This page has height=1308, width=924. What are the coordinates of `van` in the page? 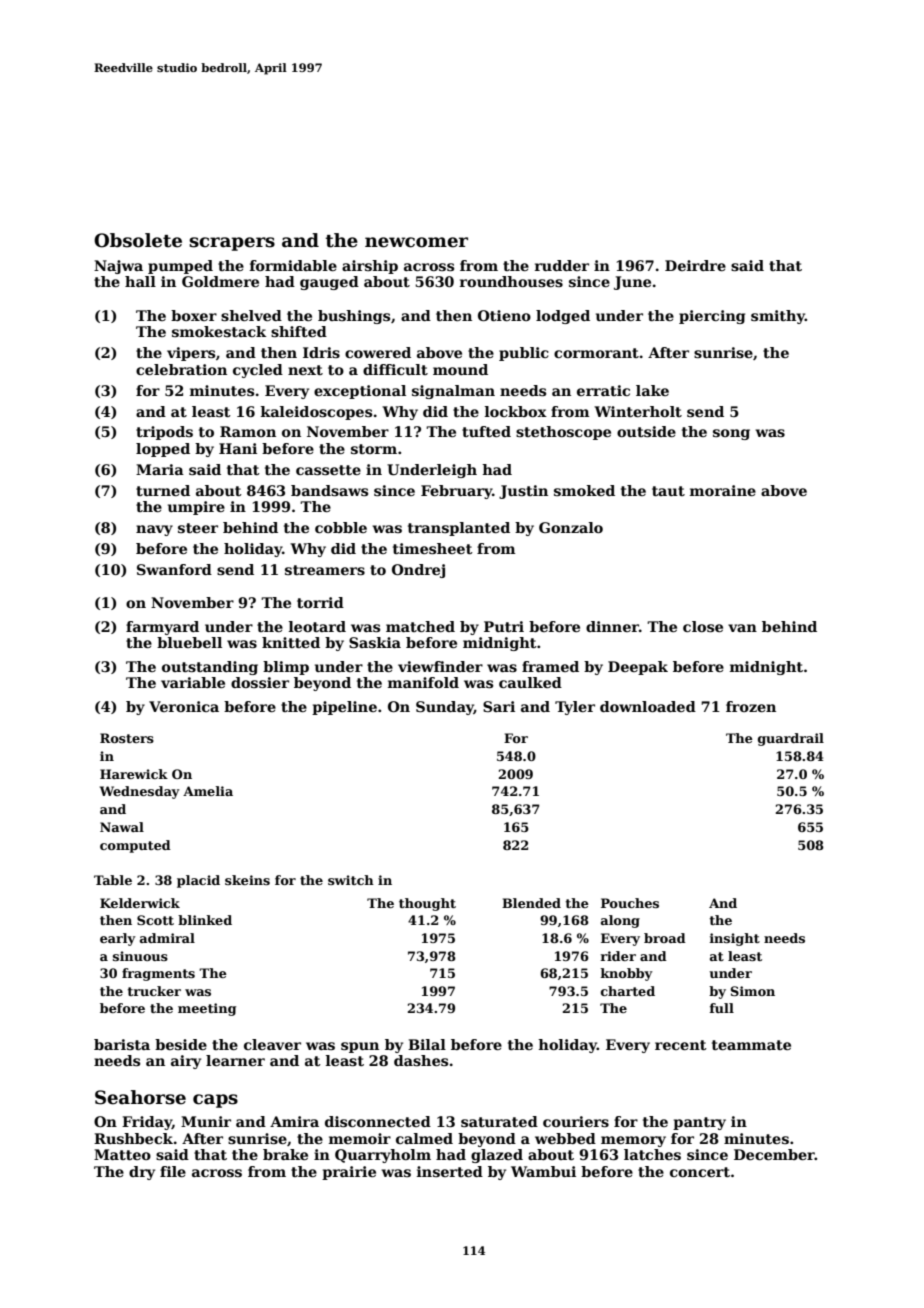 It's located at (742, 628).
